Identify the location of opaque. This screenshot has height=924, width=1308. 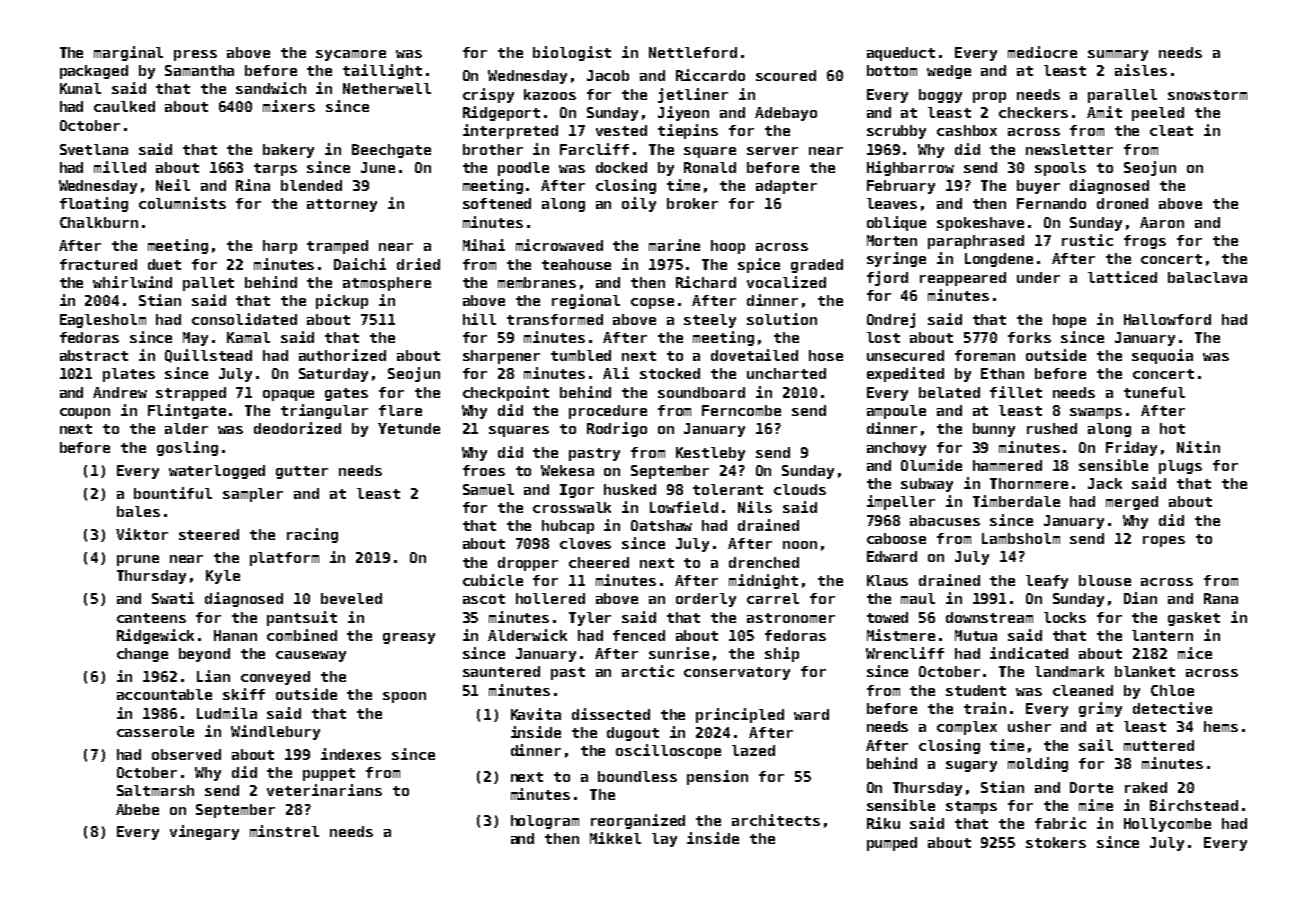
(288, 395).
